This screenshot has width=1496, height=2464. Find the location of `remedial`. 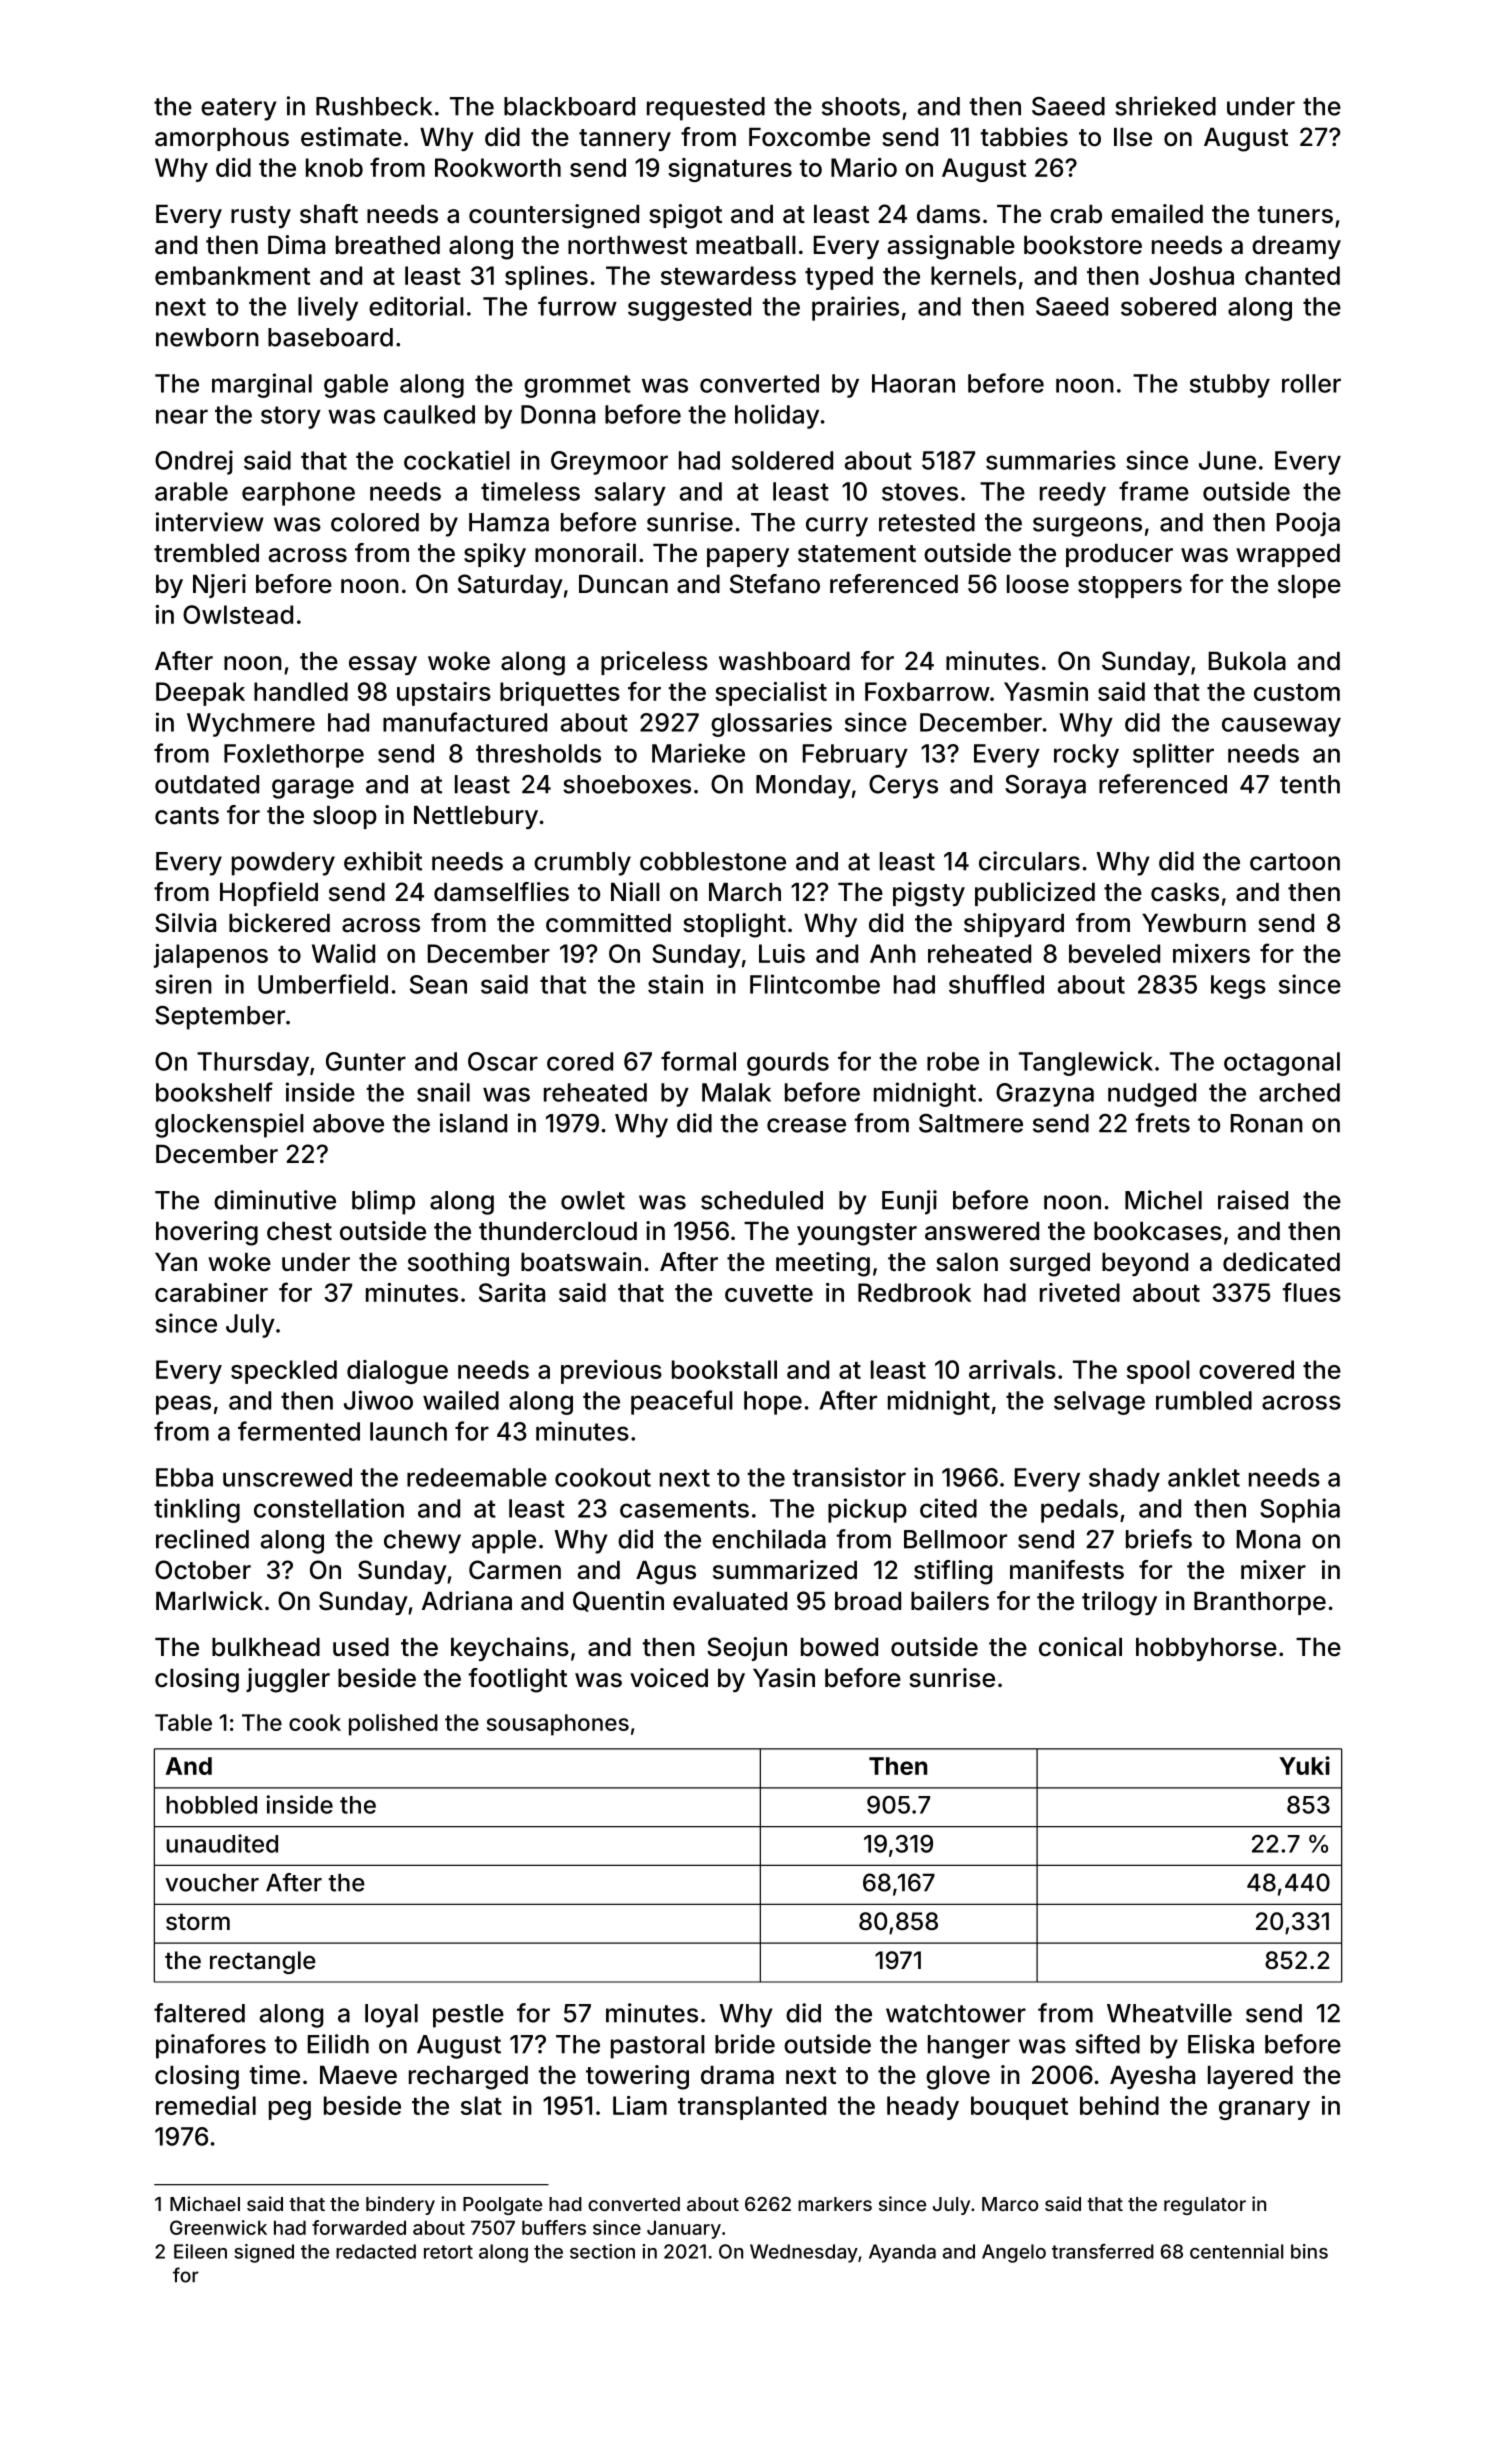

remedial is located at coordinates (206, 2105).
